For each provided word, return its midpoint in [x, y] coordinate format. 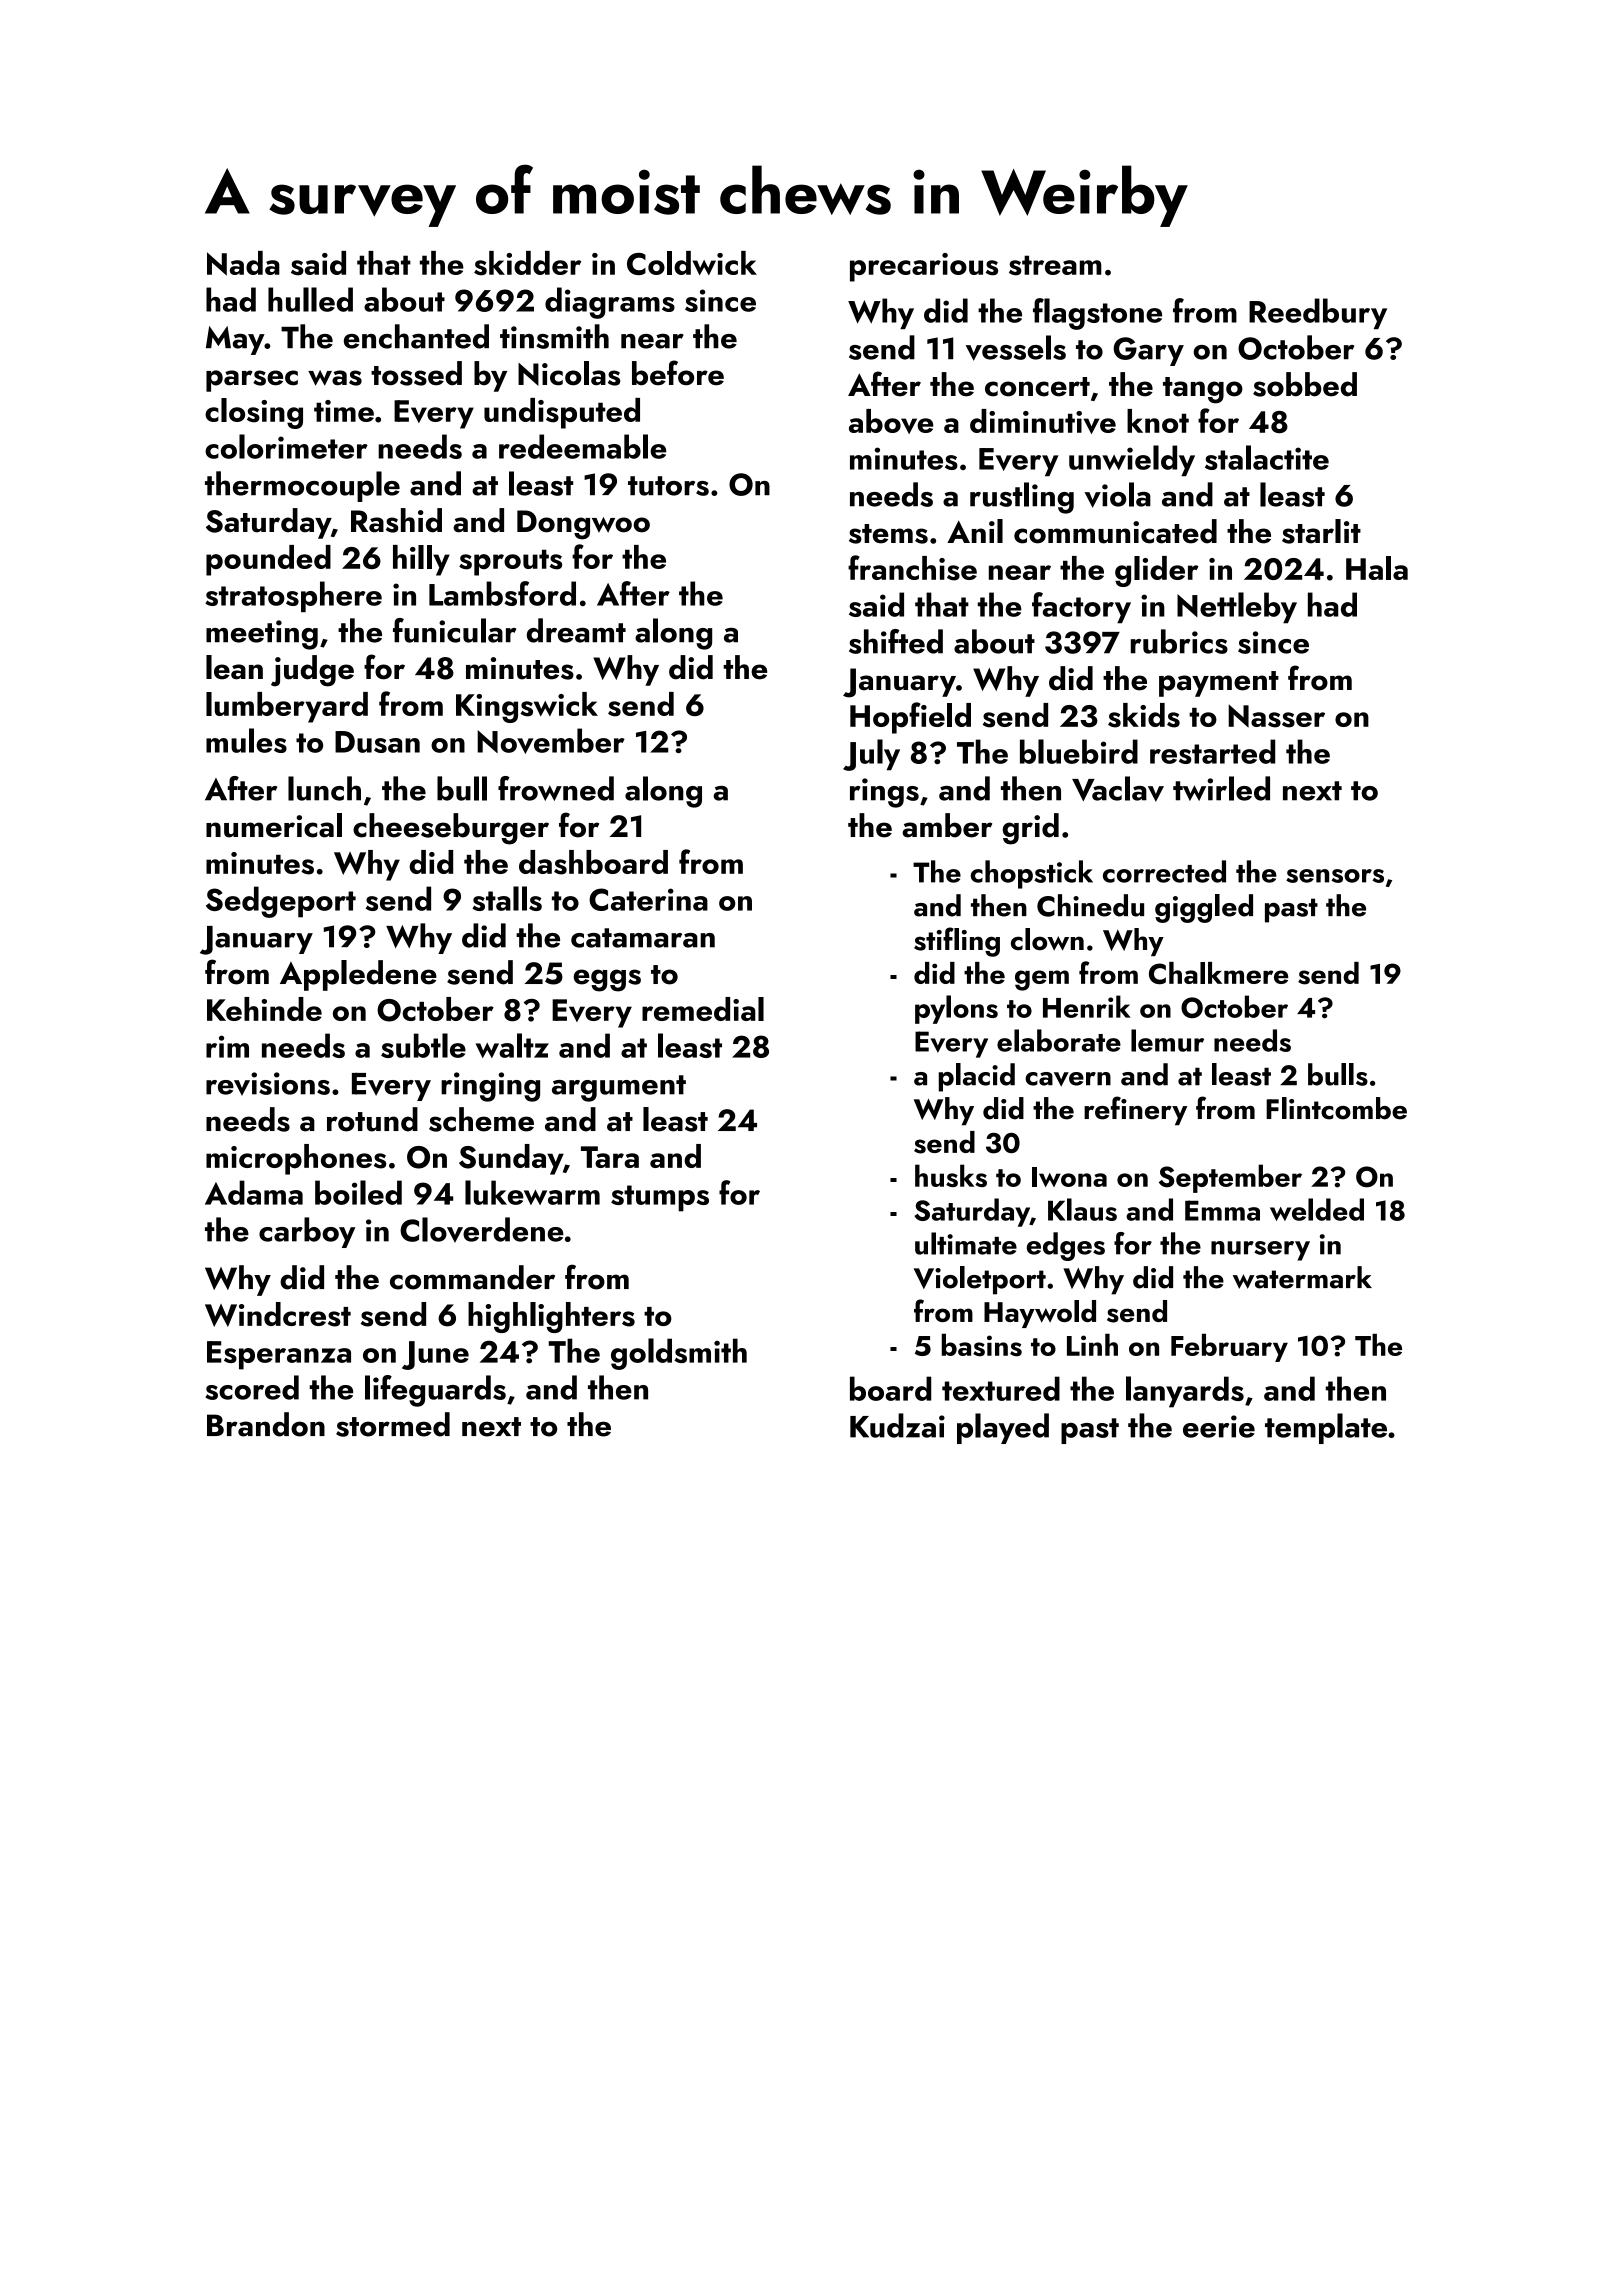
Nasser [1276, 716]
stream [1055, 265]
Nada [243, 263]
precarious [924, 267]
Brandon [266, 1424]
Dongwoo [583, 525]
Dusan [377, 742]
